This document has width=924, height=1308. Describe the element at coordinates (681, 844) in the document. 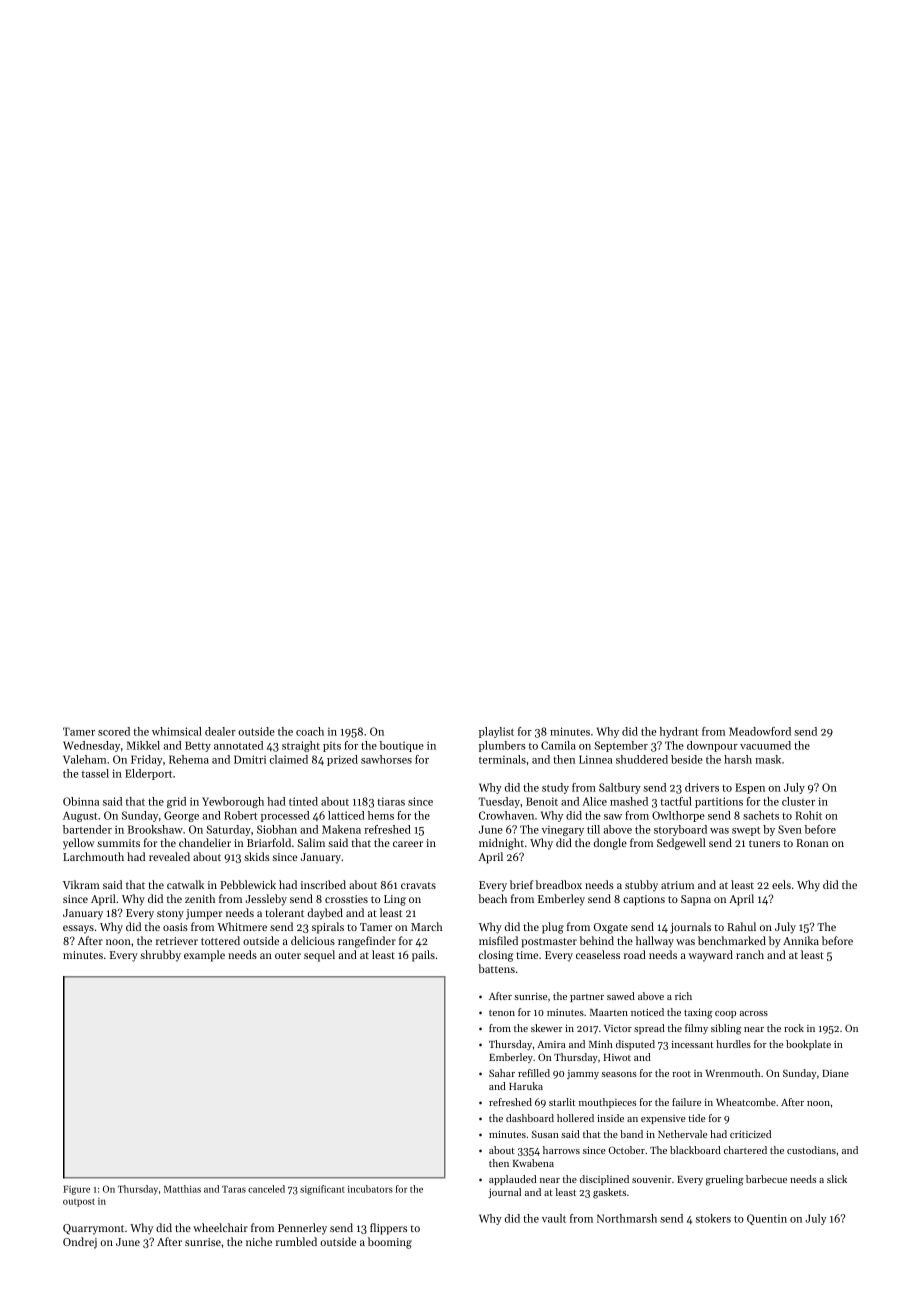

I see `Sedgewell` at that location.
